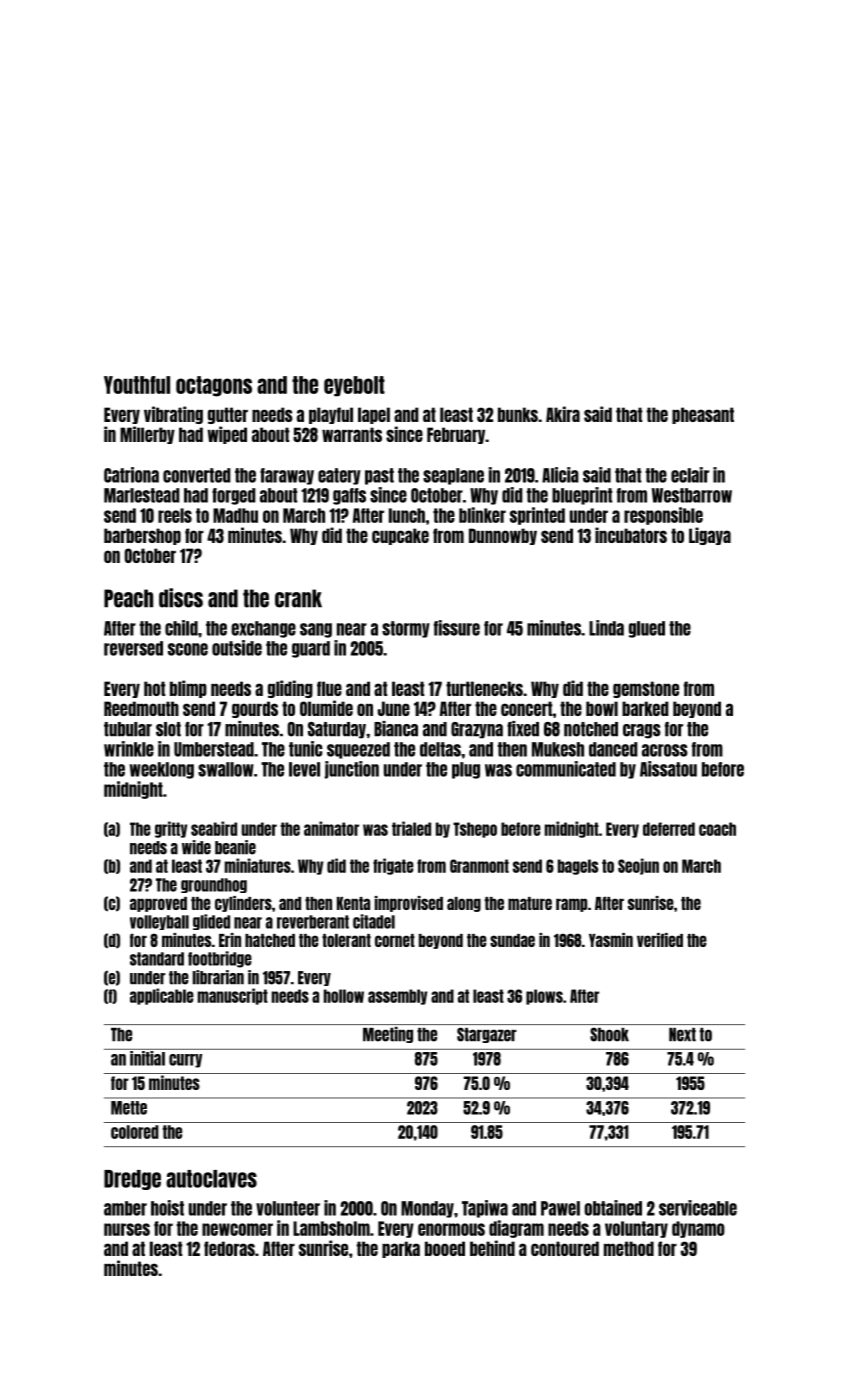 This screenshot has height=1400, width=849. I want to click on Akira, so click(563, 414).
